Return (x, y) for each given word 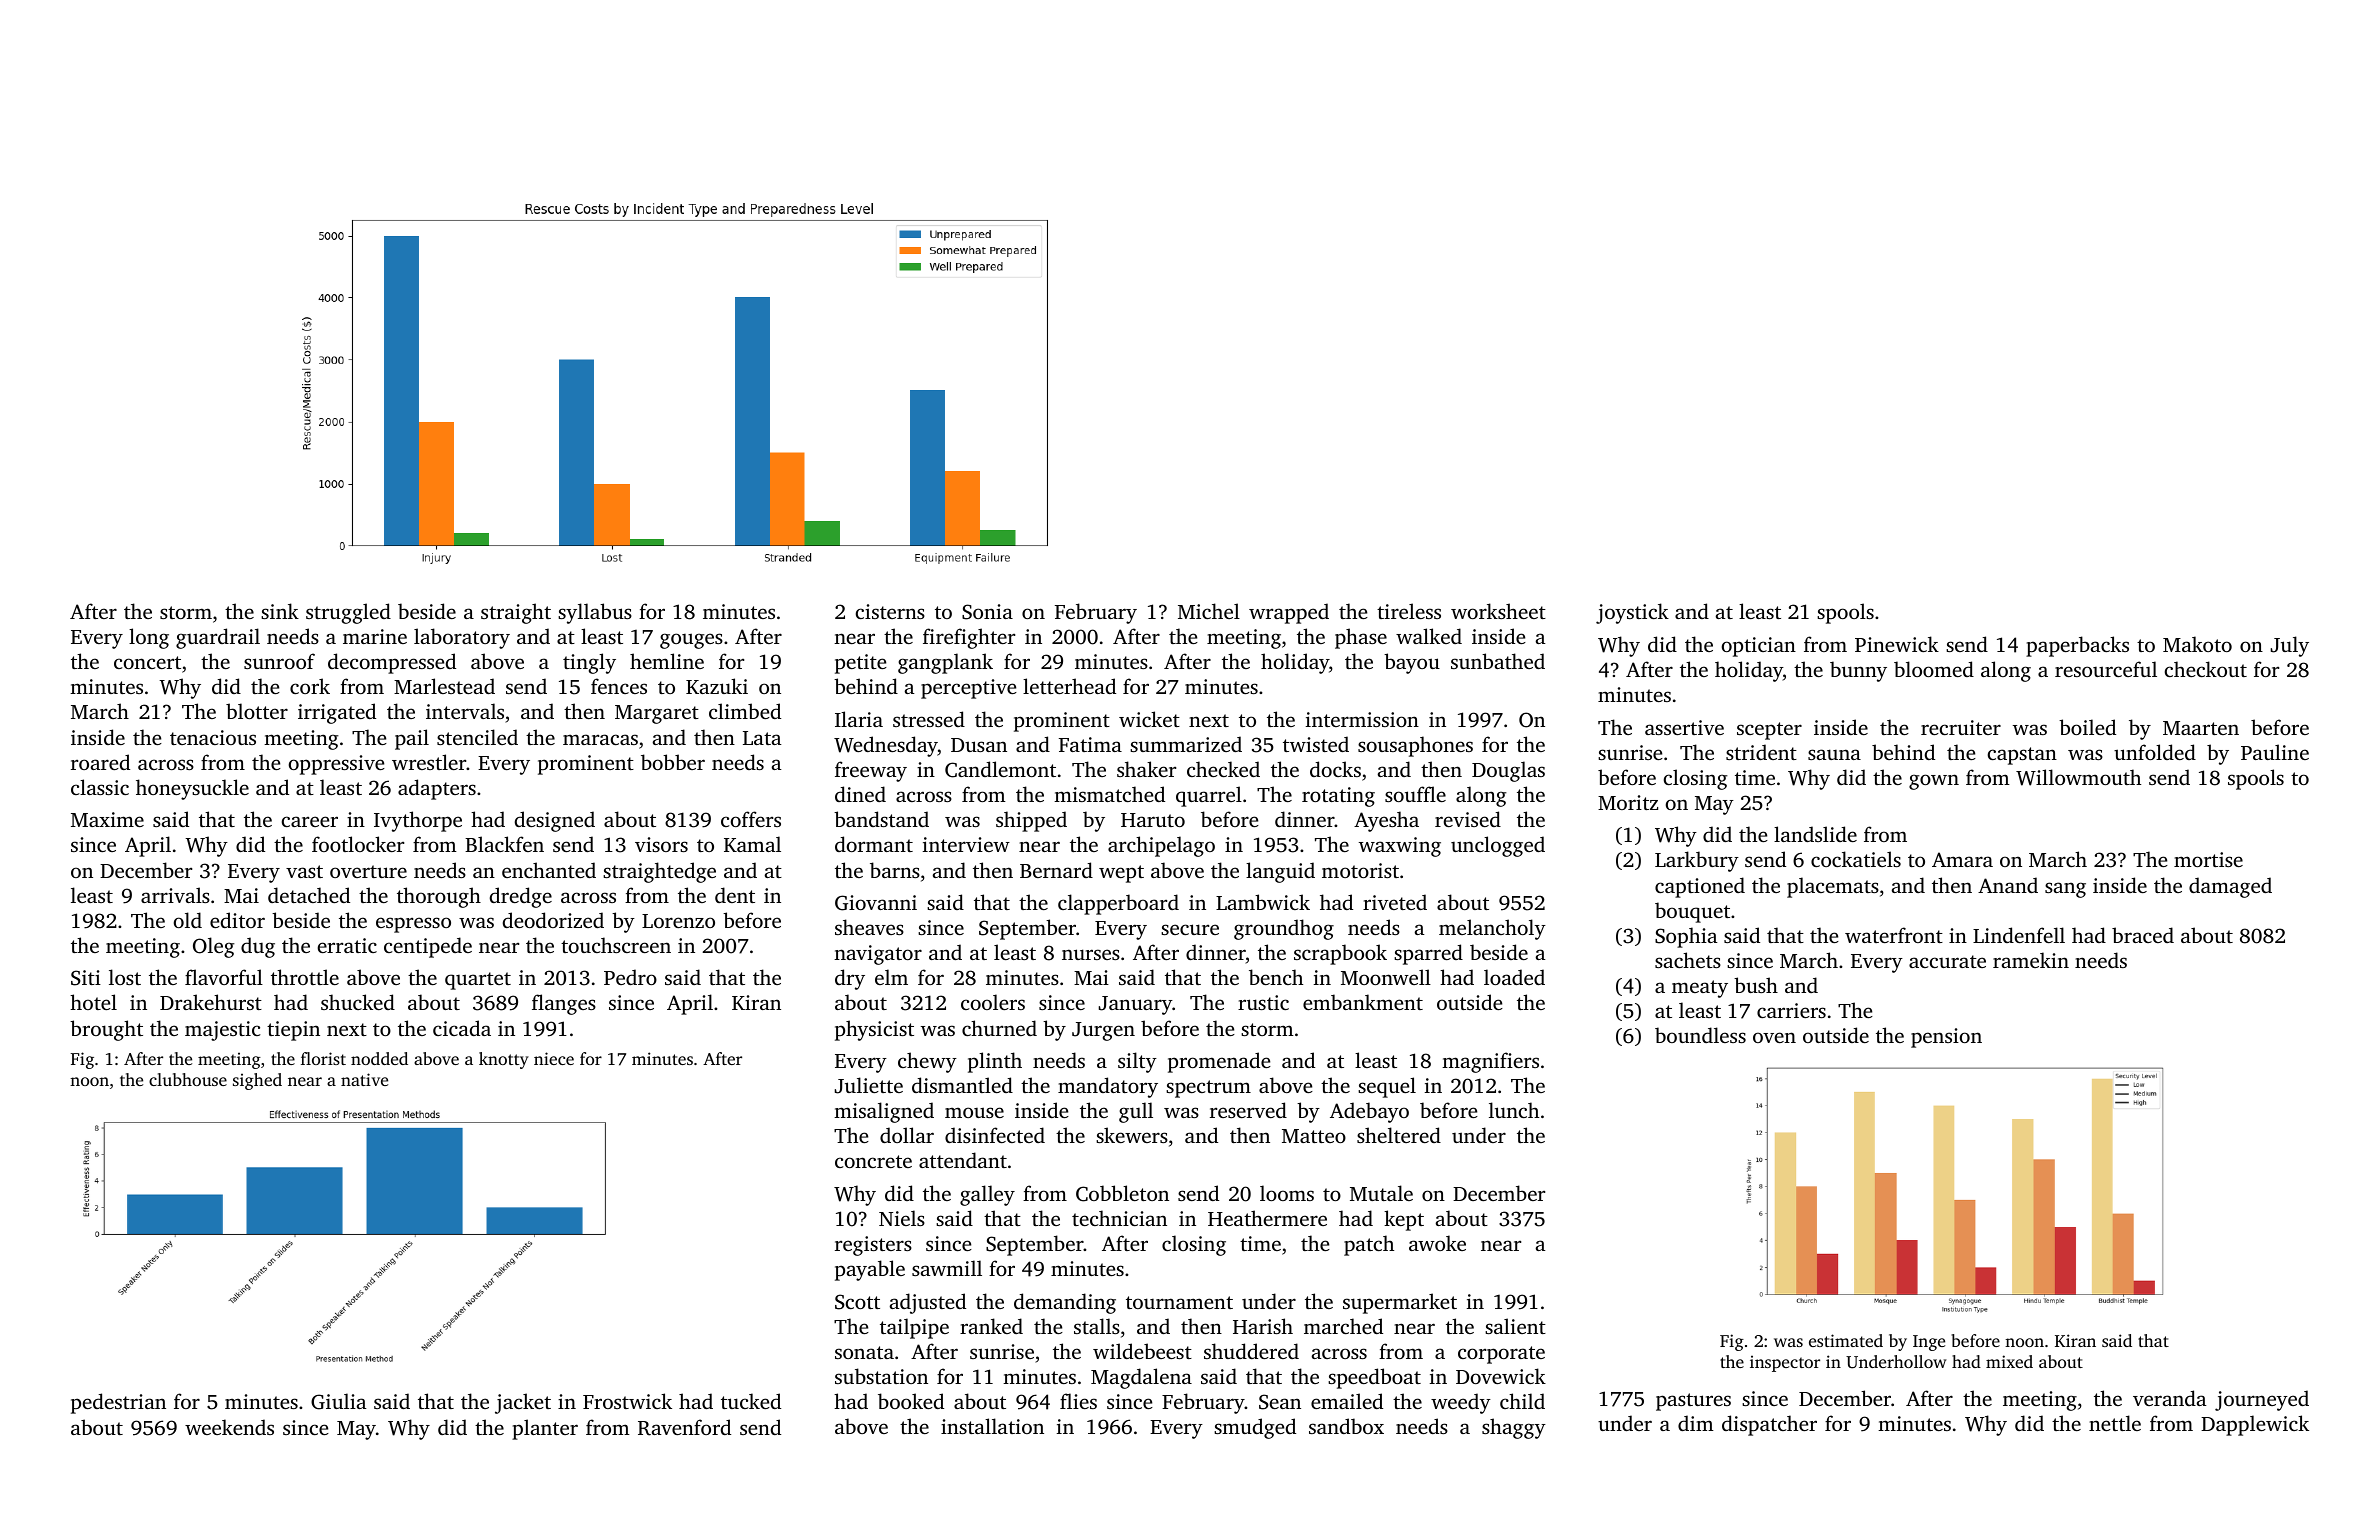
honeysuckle (192, 789)
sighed (257, 1081)
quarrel (1209, 796)
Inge (1929, 1343)
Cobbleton (1122, 1193)
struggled (348, 613)
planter (545, 1429)
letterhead (1069, 686)
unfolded (2155, 752)
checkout (2206, 669)
